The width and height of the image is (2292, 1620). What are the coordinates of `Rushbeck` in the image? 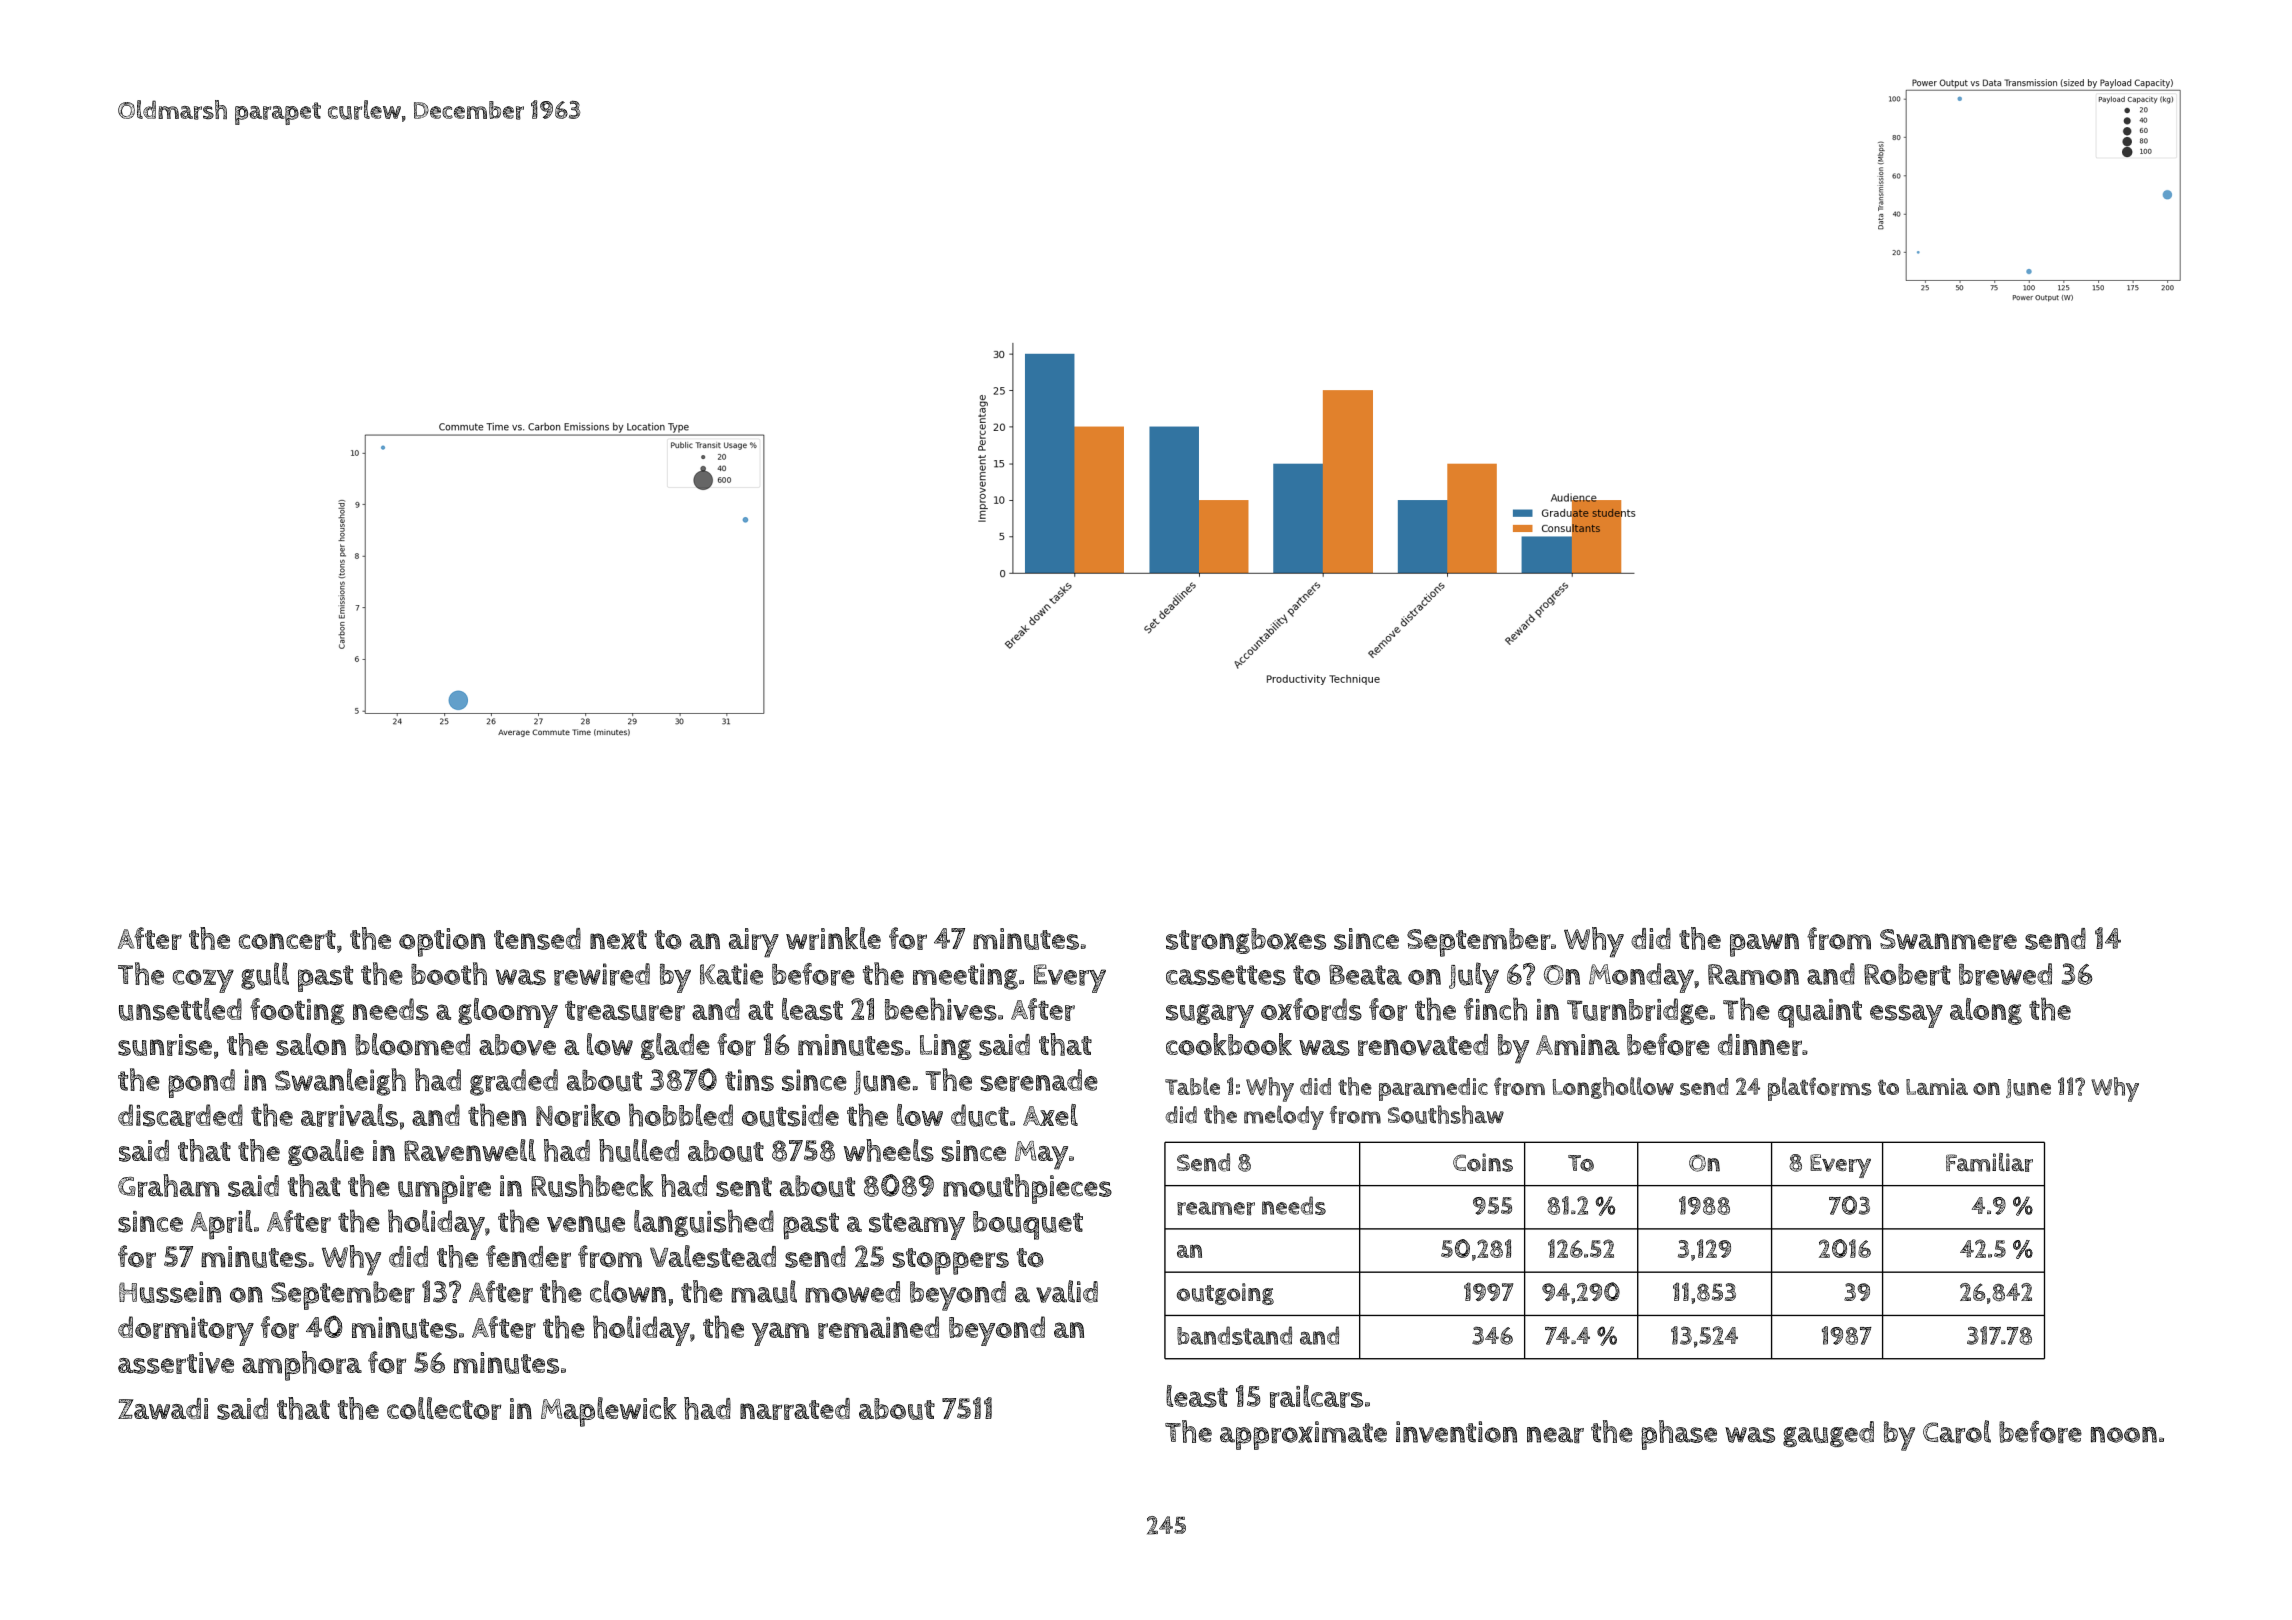 It's located at (592, 1185).
